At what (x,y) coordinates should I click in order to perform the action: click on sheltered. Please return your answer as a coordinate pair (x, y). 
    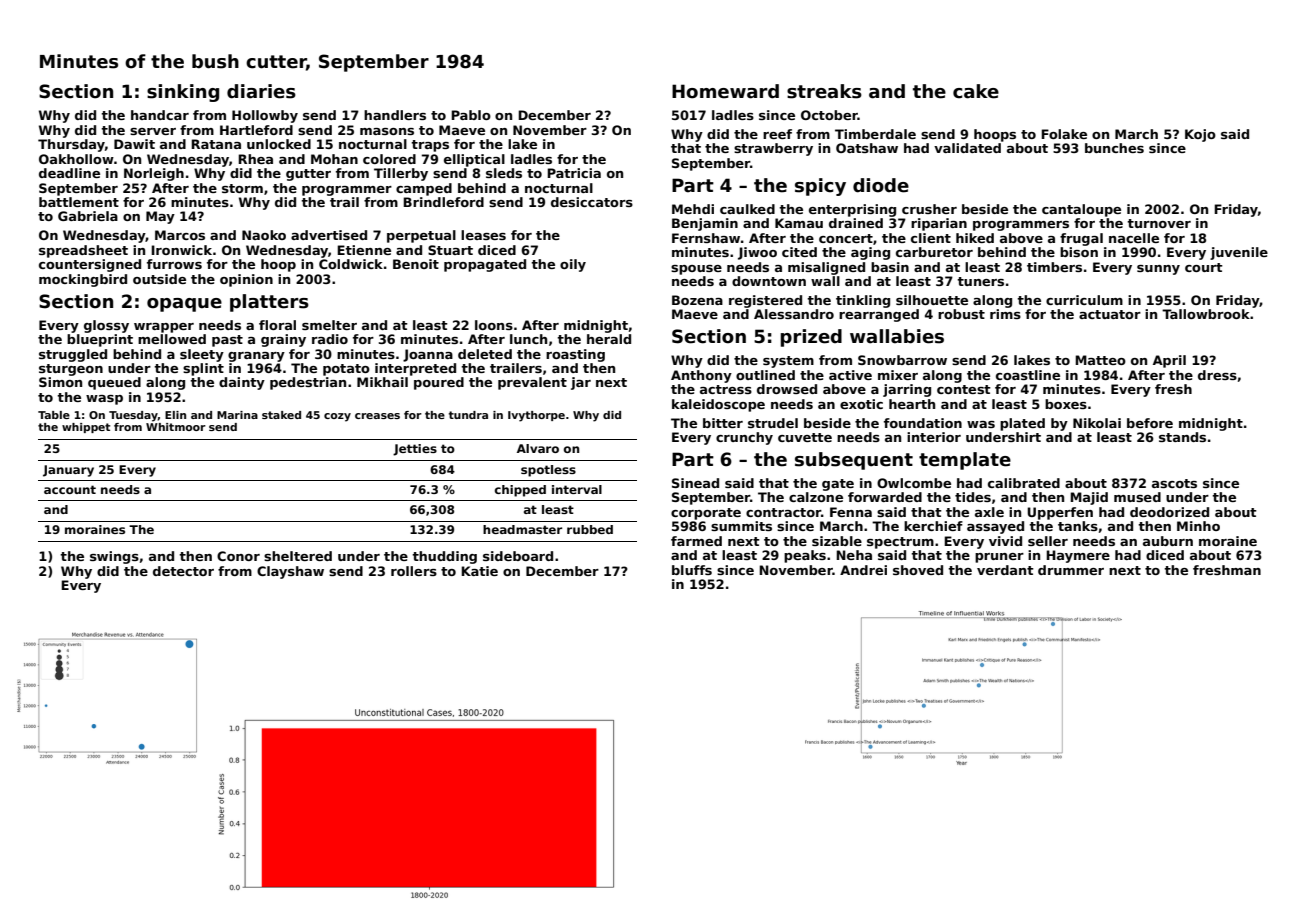
    Looking at the image, I should click on (298, 556).
